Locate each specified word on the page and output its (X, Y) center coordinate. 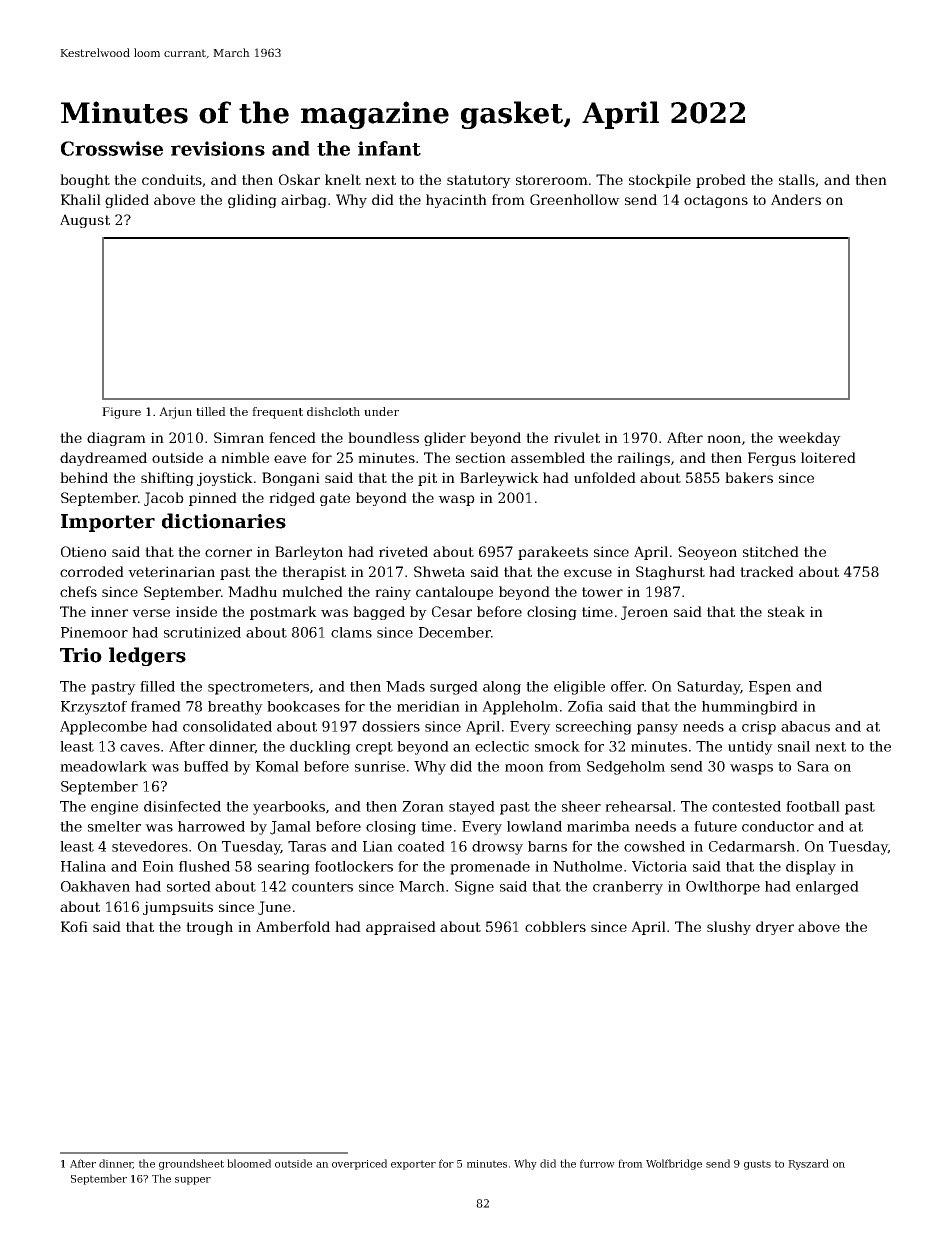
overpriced (359, 1164)
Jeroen (644, 613)
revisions (218, 148)
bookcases (303, 706)
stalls (797, 179)
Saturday (708, 688)
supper (193, 1181)
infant (389, 148)
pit (427, 479)
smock (557, 746)
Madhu (252, 591)
